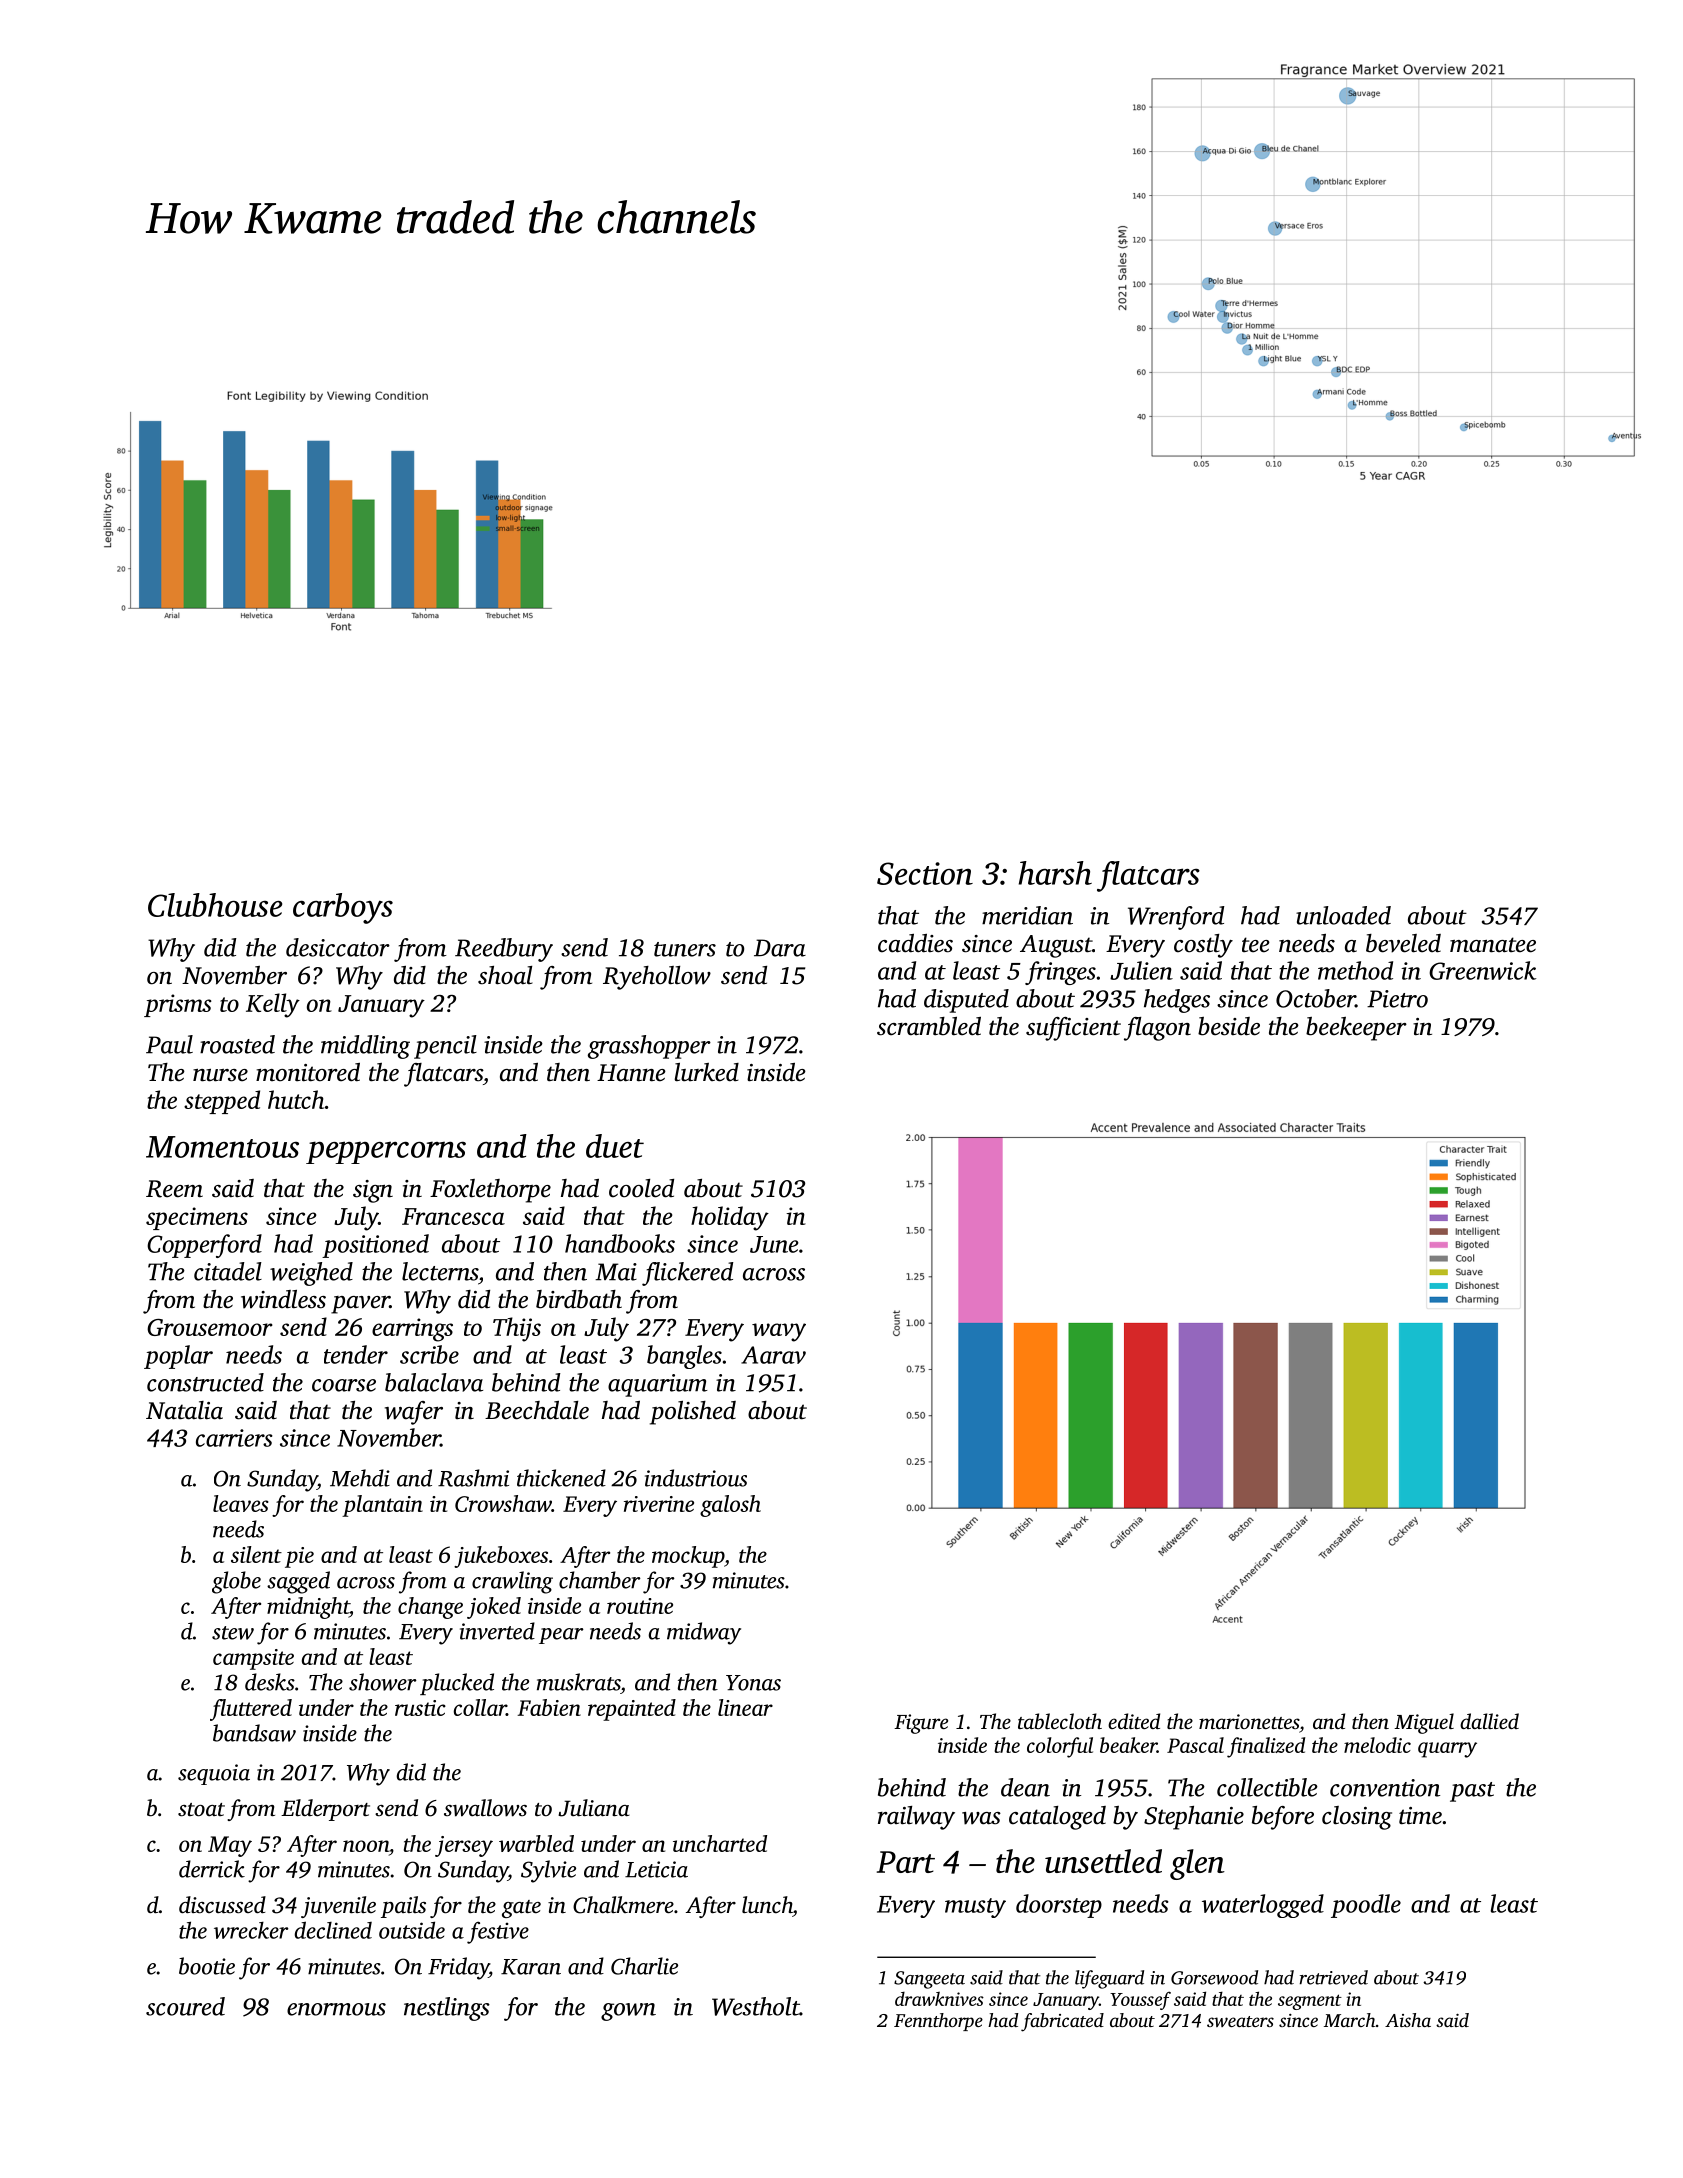 The height and width of the screenshot is (2178, 1683). What do you see at coordinates (1343, 915) in the screenshot?
I see `unloaded` at bounding box center [1343, 915].
